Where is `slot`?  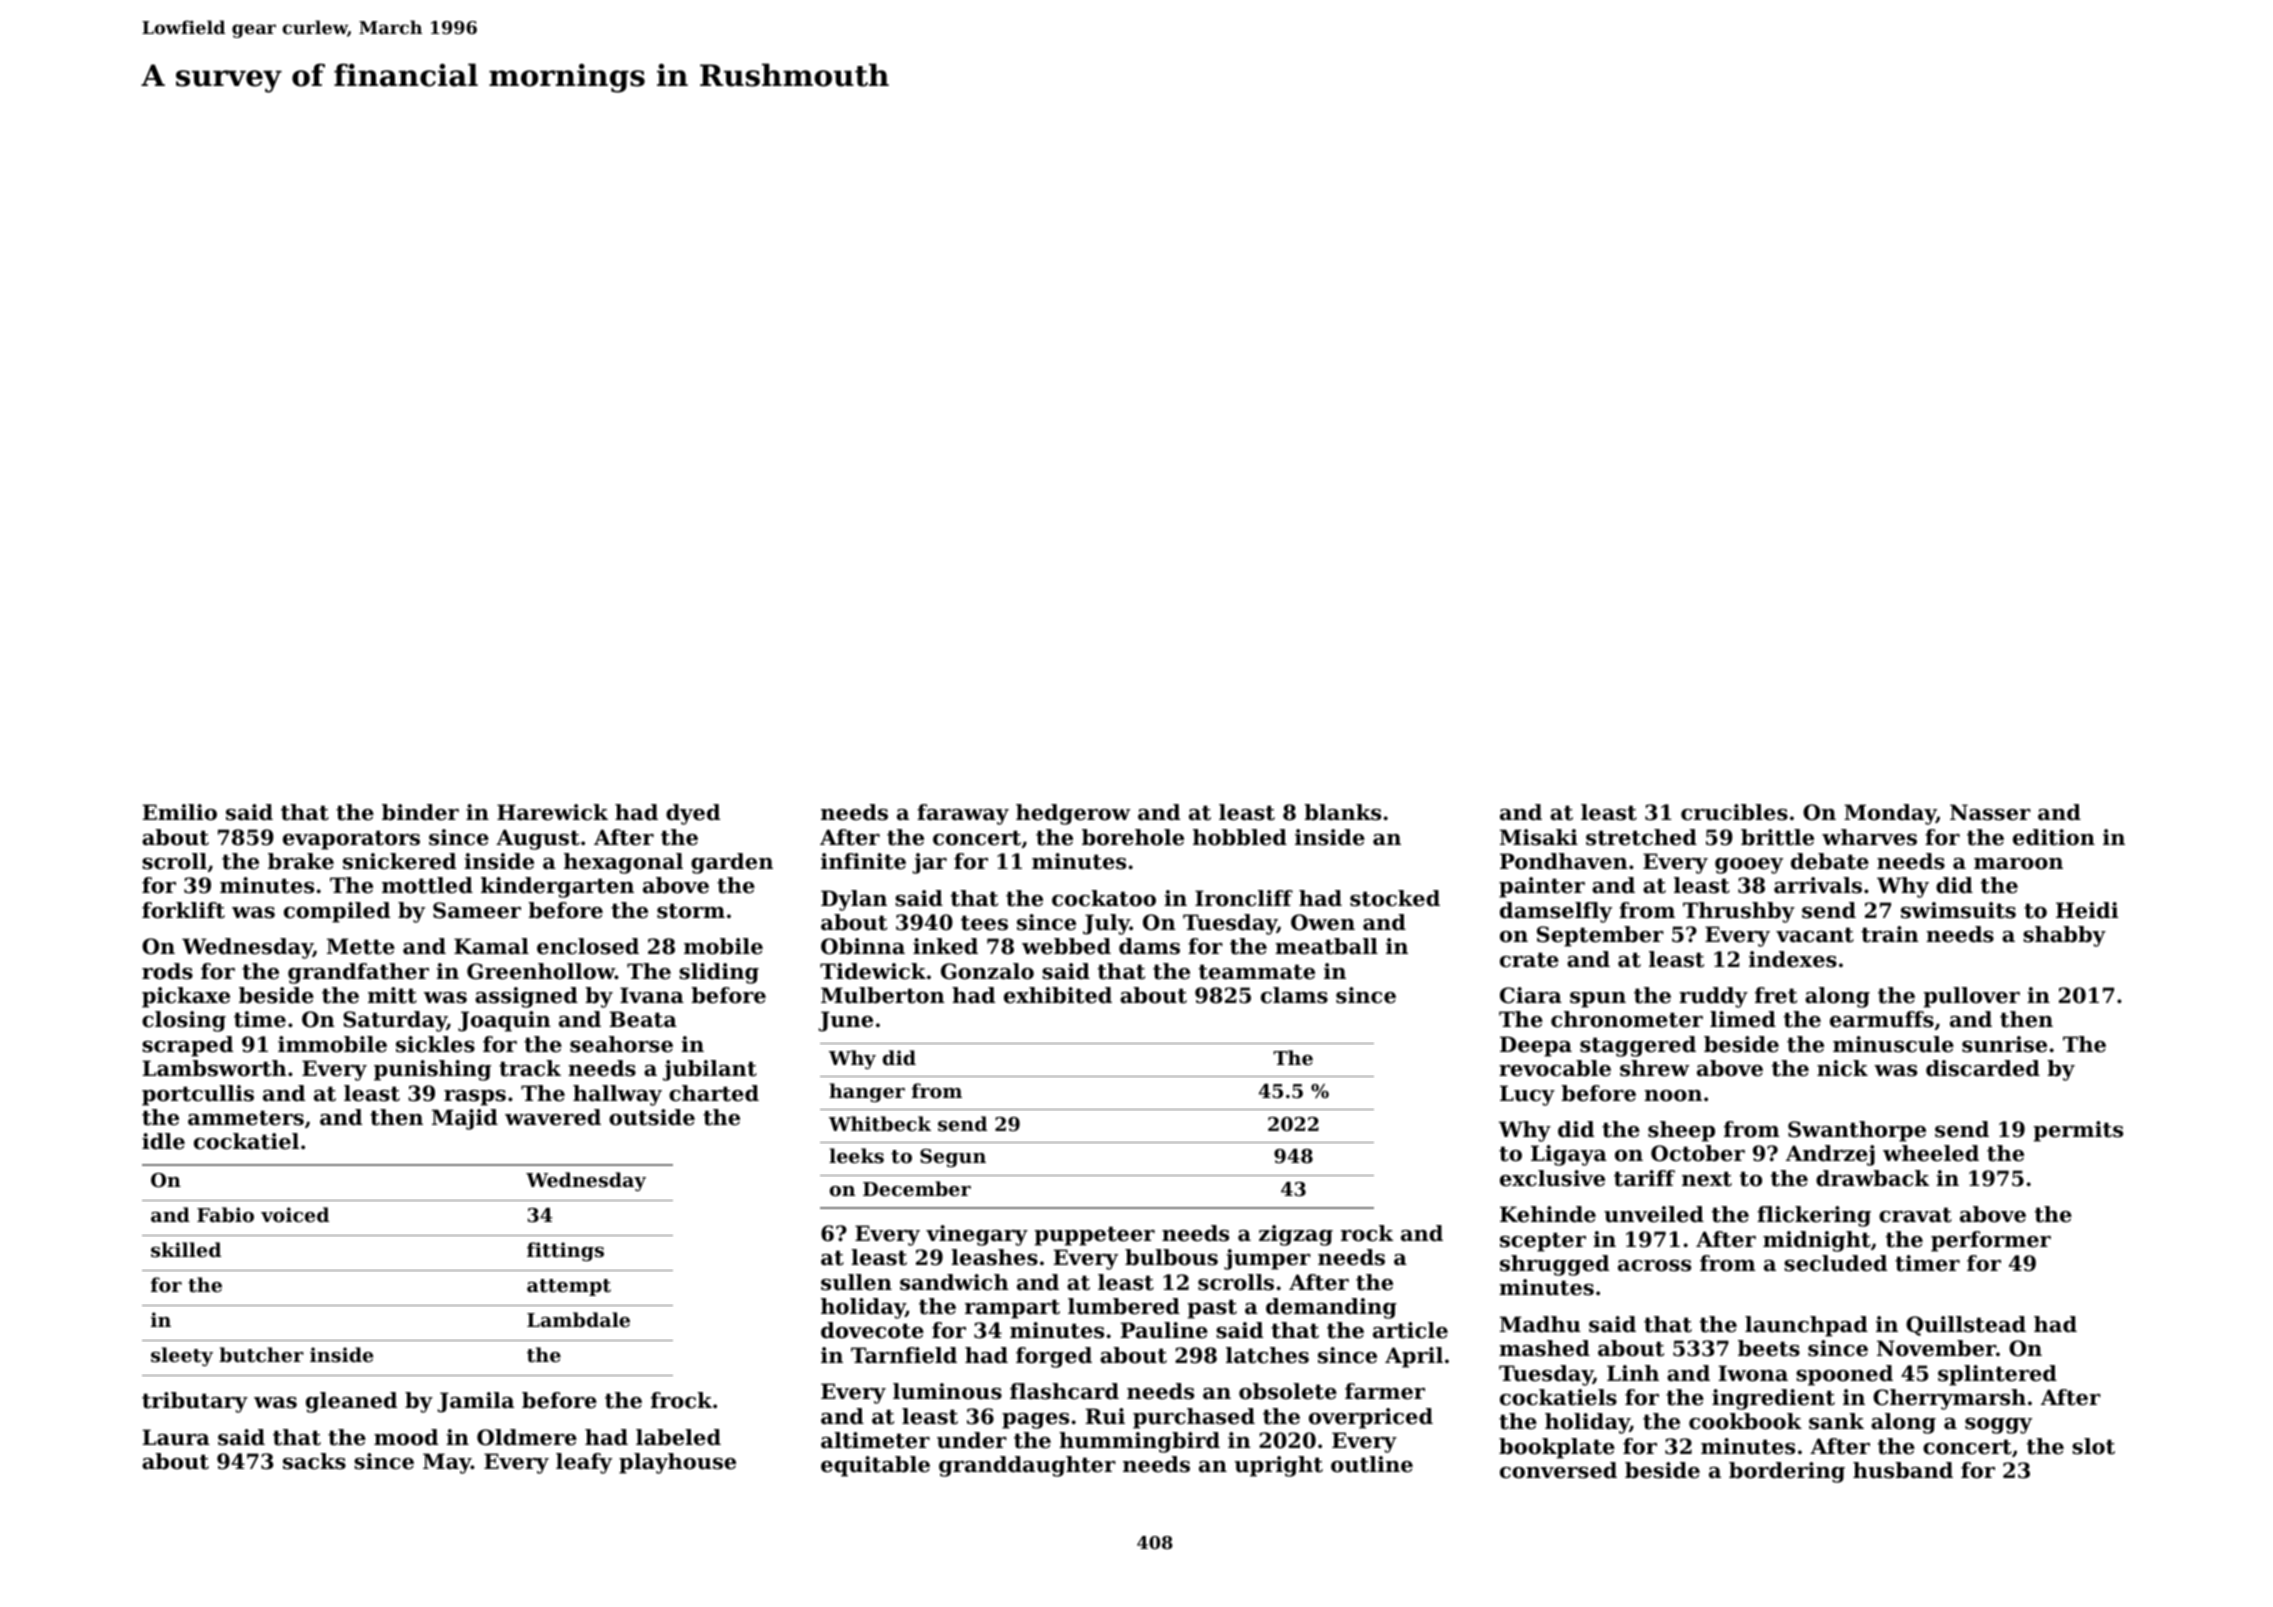 slot is located at coordinates (2093, 1446).
